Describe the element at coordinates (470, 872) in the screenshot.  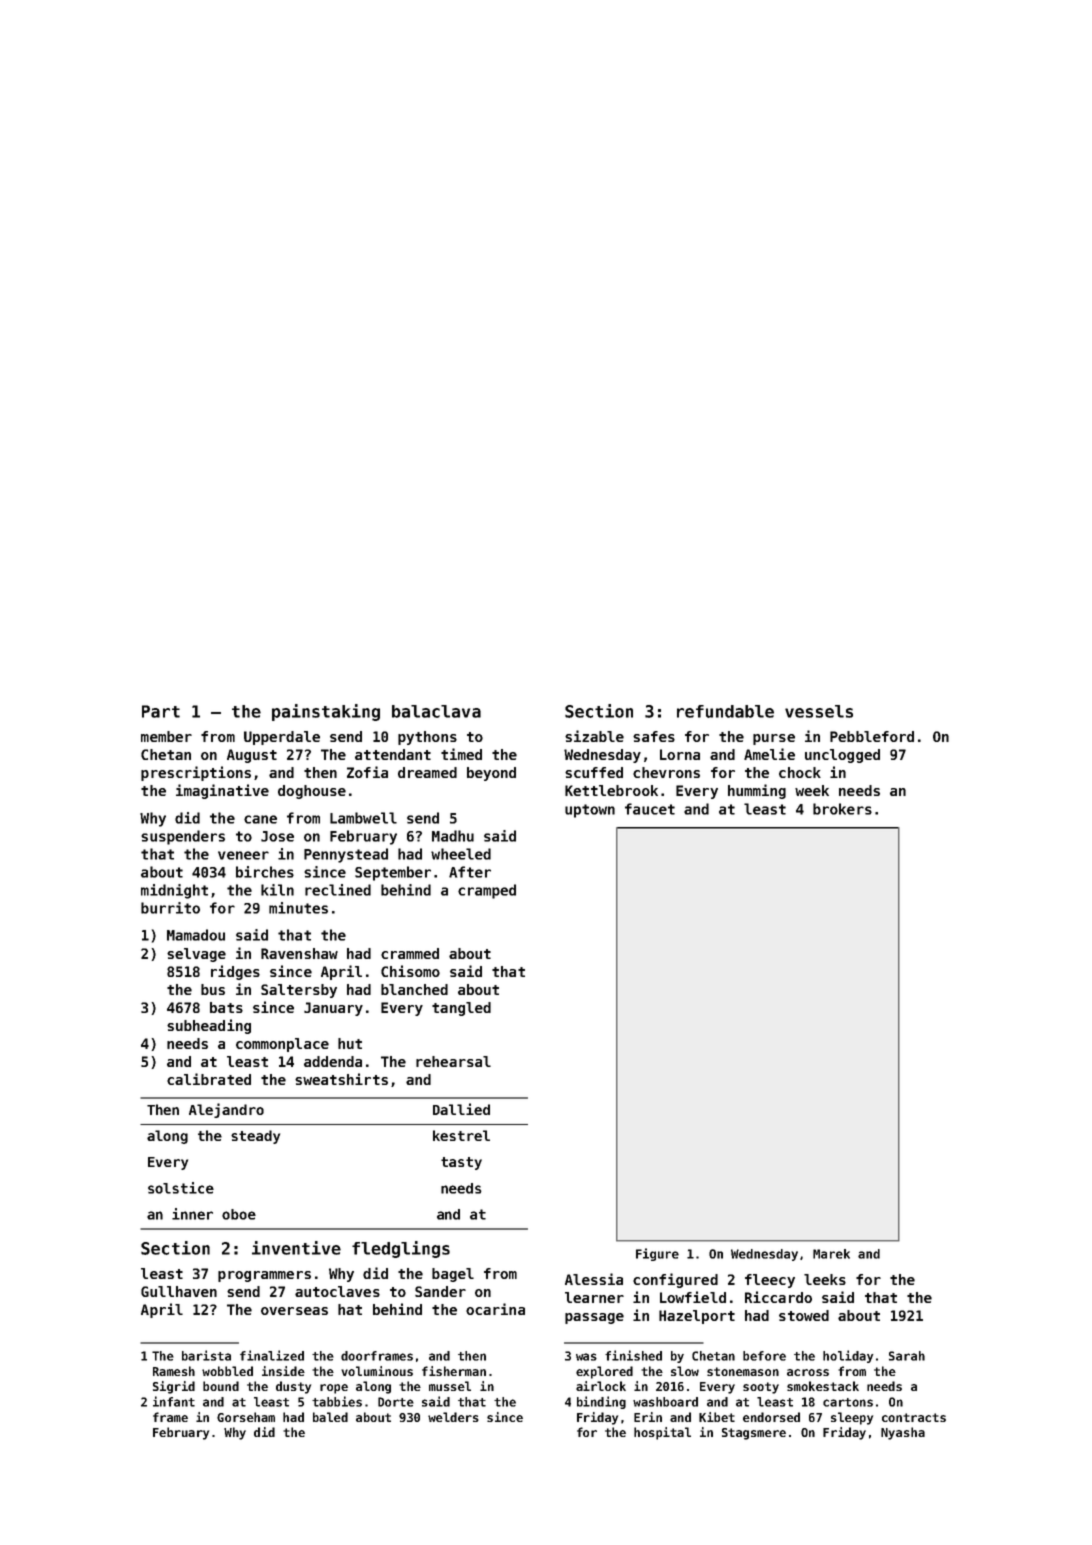
I see `After` at that location.
